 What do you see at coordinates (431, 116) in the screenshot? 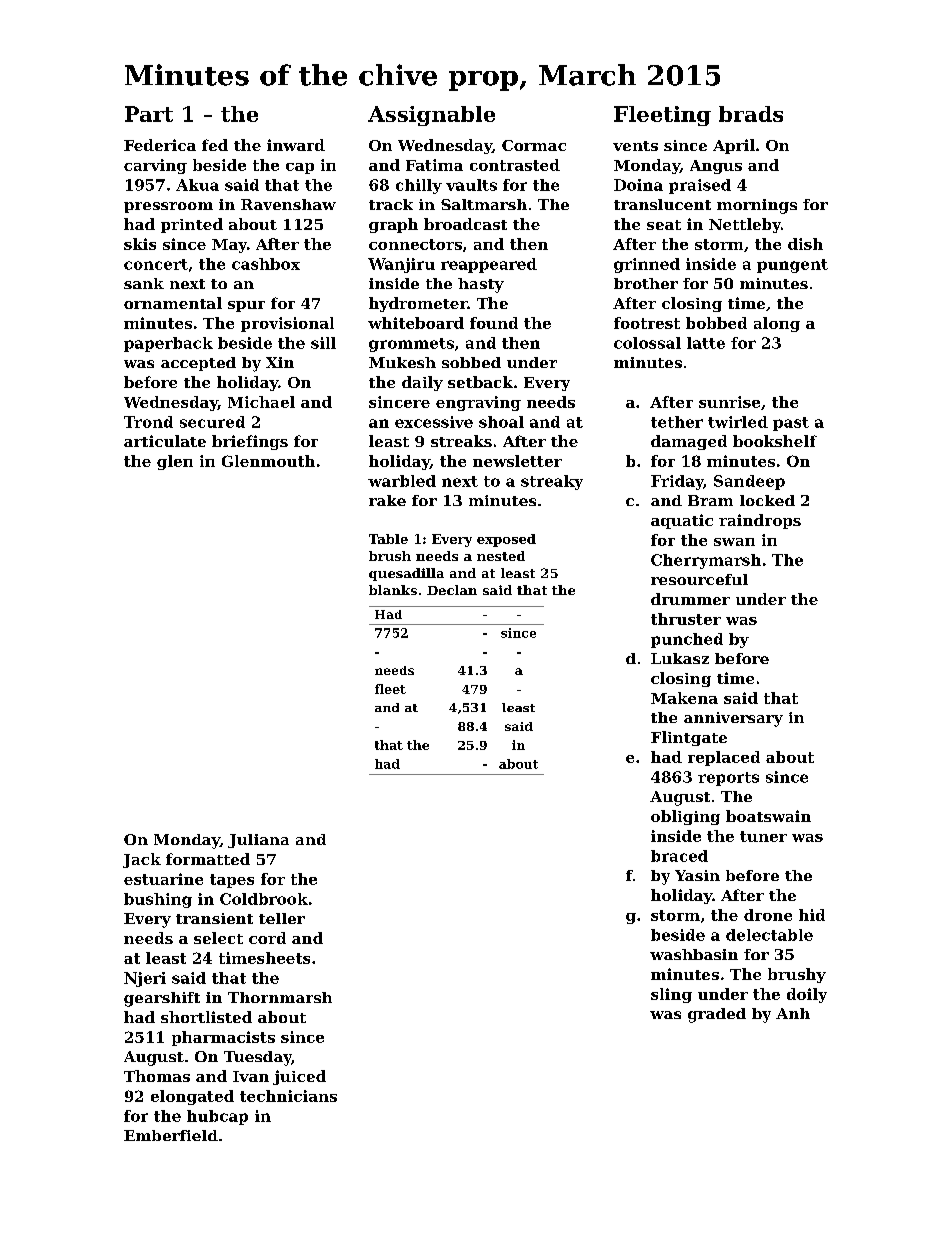
I see `Assignable` at bounding box center [431, 116].
